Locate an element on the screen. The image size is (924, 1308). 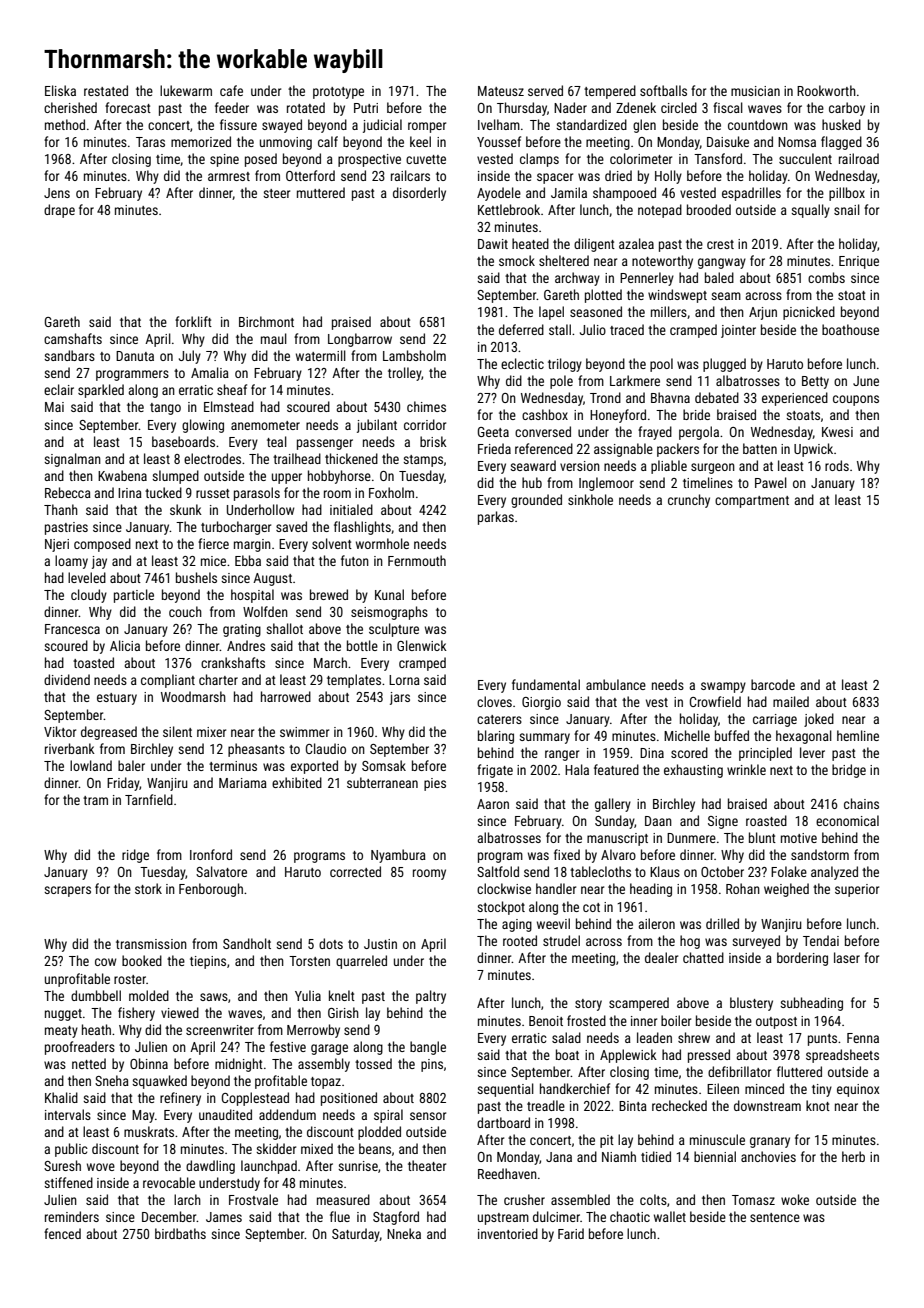
meaty is located at coordinates (61, 1032).
